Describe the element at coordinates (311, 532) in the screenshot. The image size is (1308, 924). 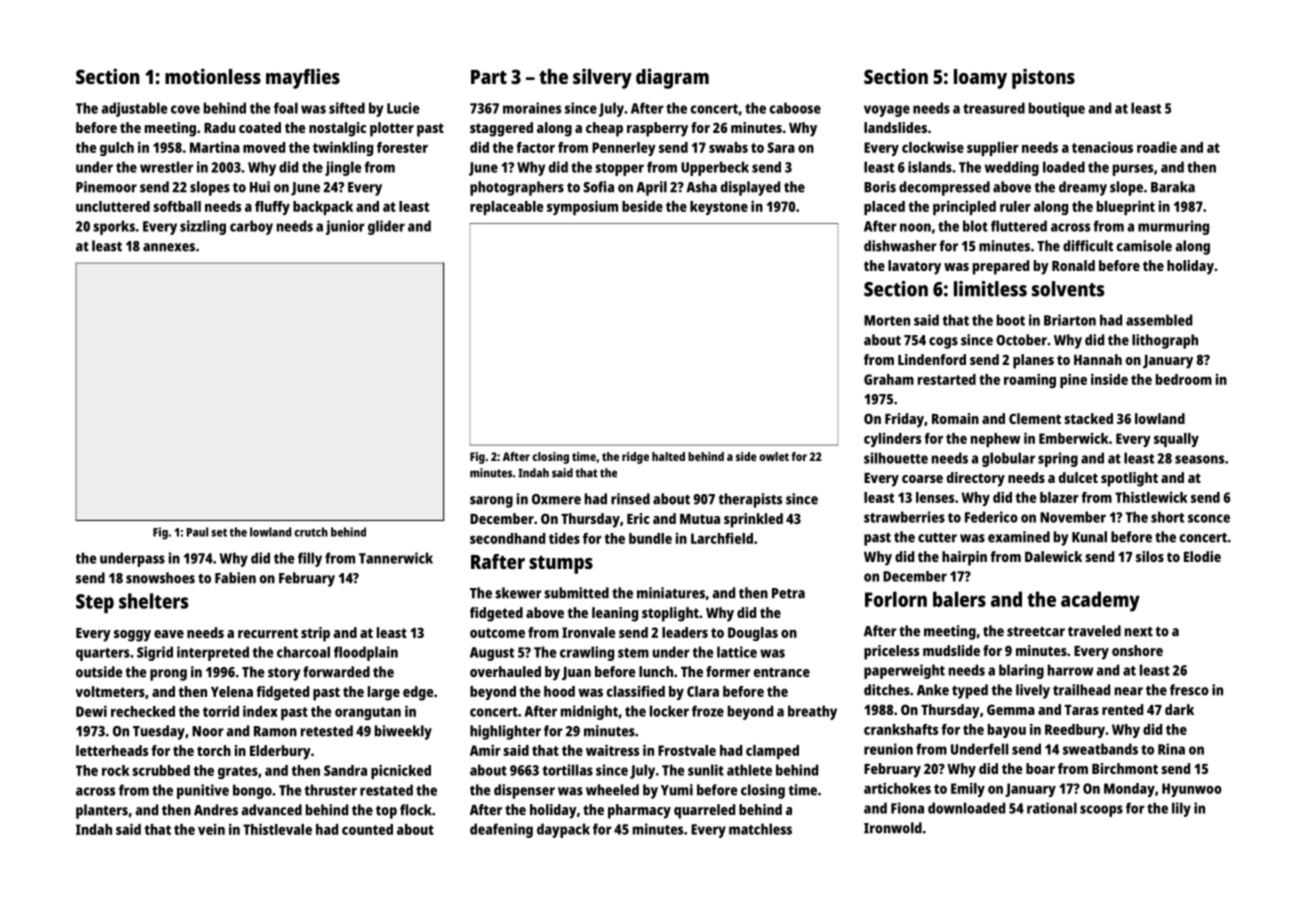
I see `crutch` at that location.
